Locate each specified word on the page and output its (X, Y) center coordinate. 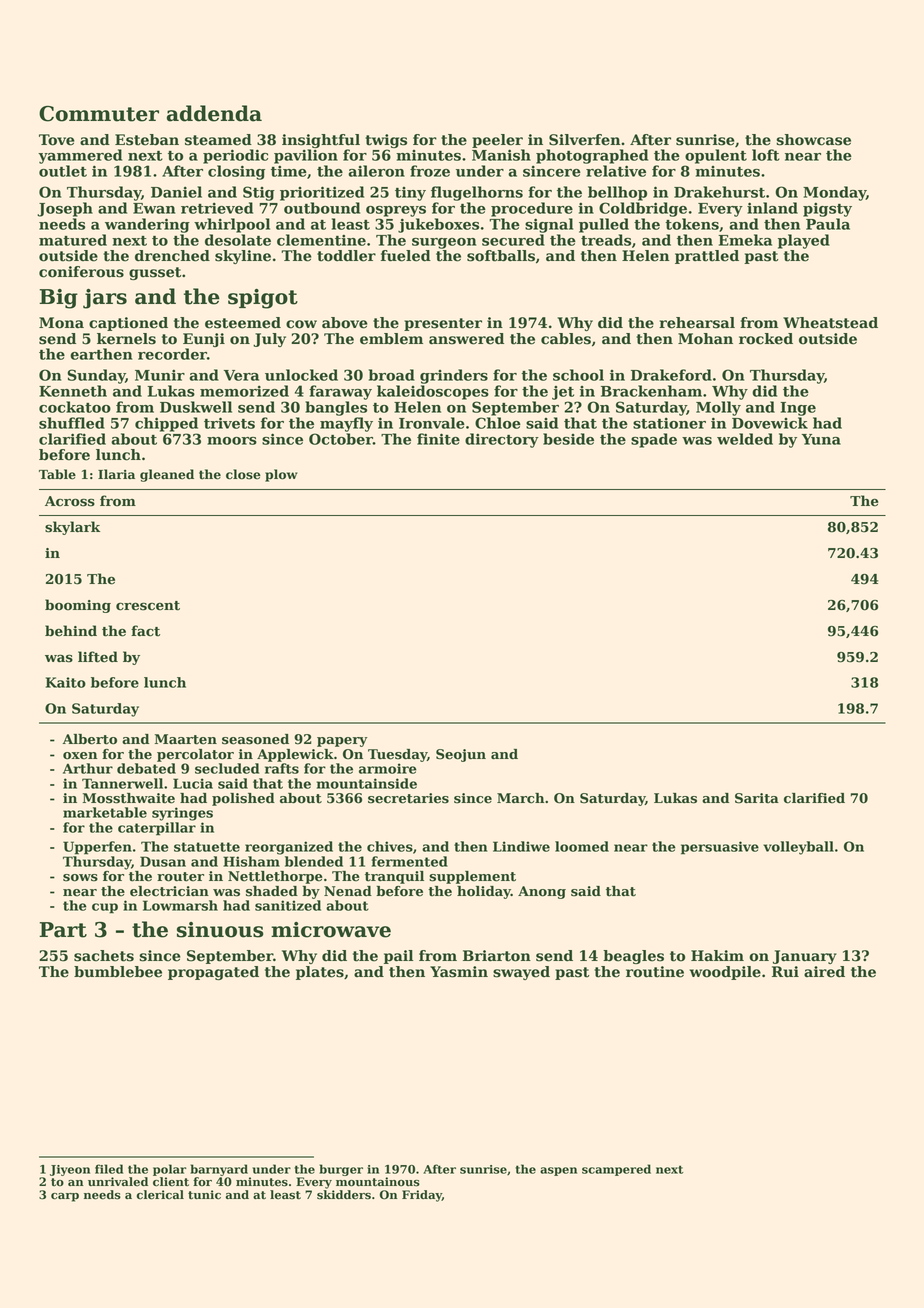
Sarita (757, 798)
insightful (321, 141)
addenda (214, 113)
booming (78, 606)
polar (170, 1170)
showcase (813, 140)
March (520, 798)
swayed (521, 973)
